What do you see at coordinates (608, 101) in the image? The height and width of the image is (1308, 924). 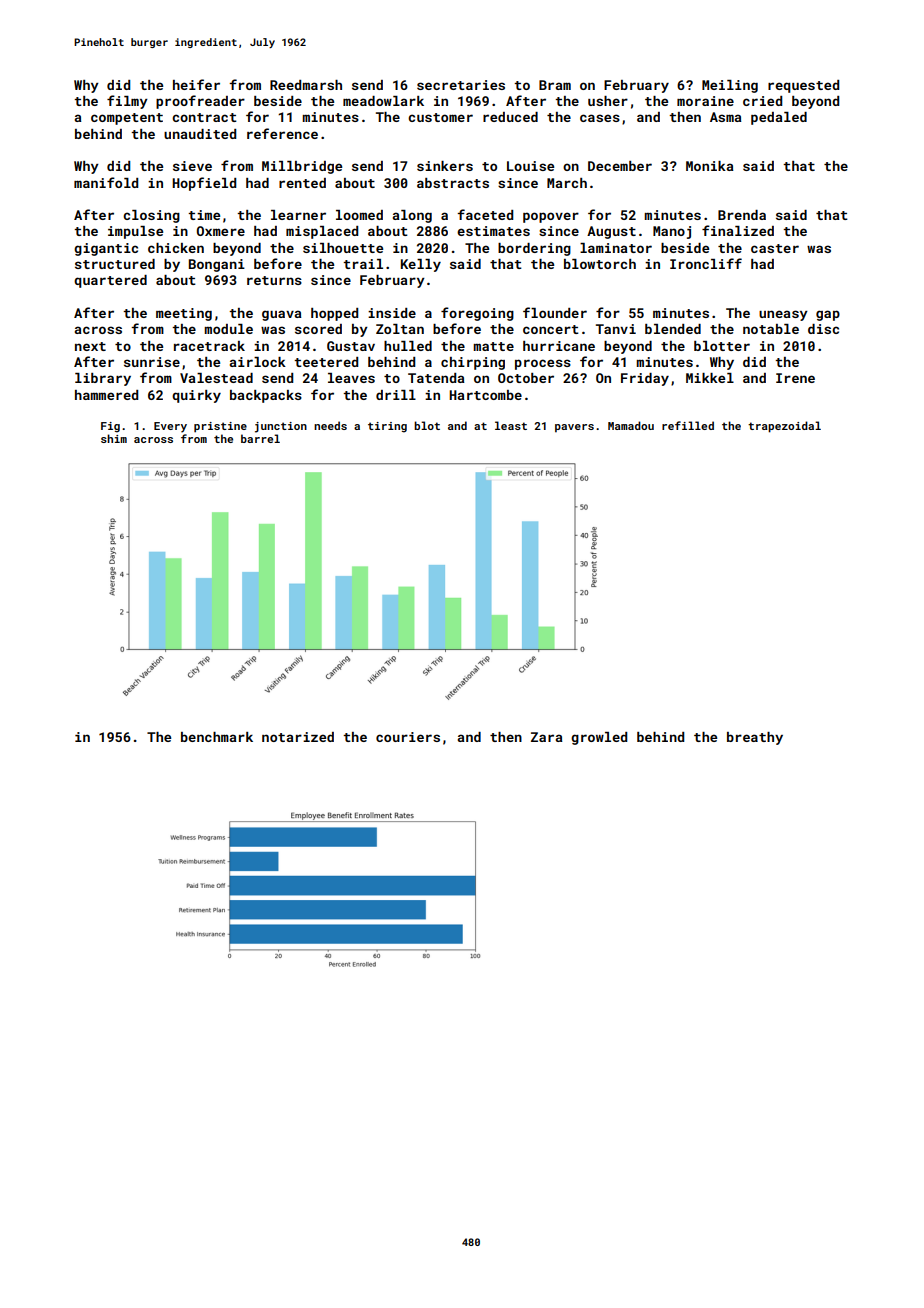 I see `usher` at bounding box center [608, 101].
